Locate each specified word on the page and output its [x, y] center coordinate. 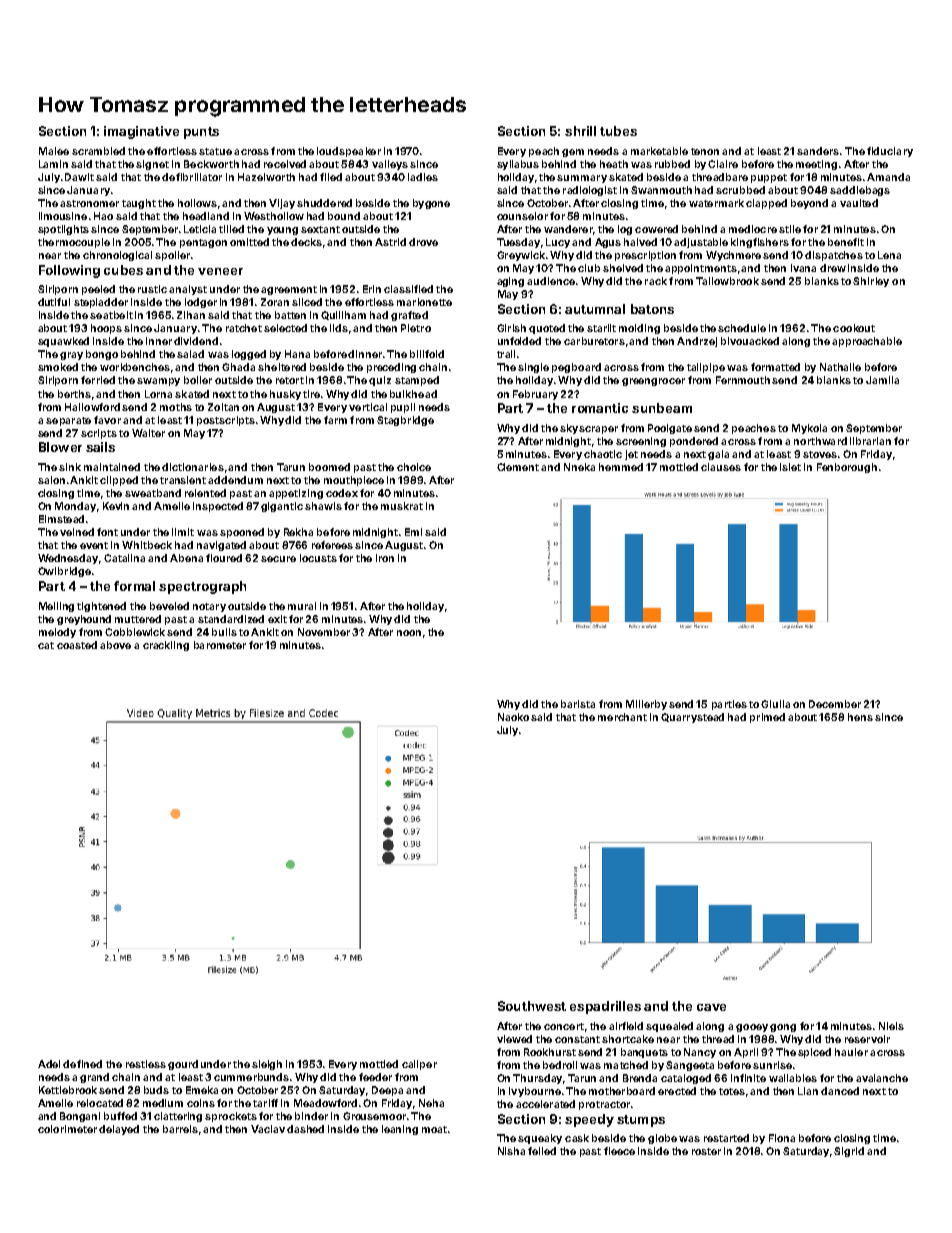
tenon [705, 151]
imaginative [141, 132]
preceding [391, 368]
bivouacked [750, 341]
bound [344, 216]
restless [146, 1064]
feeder [375, 1077]
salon [51, 480]
